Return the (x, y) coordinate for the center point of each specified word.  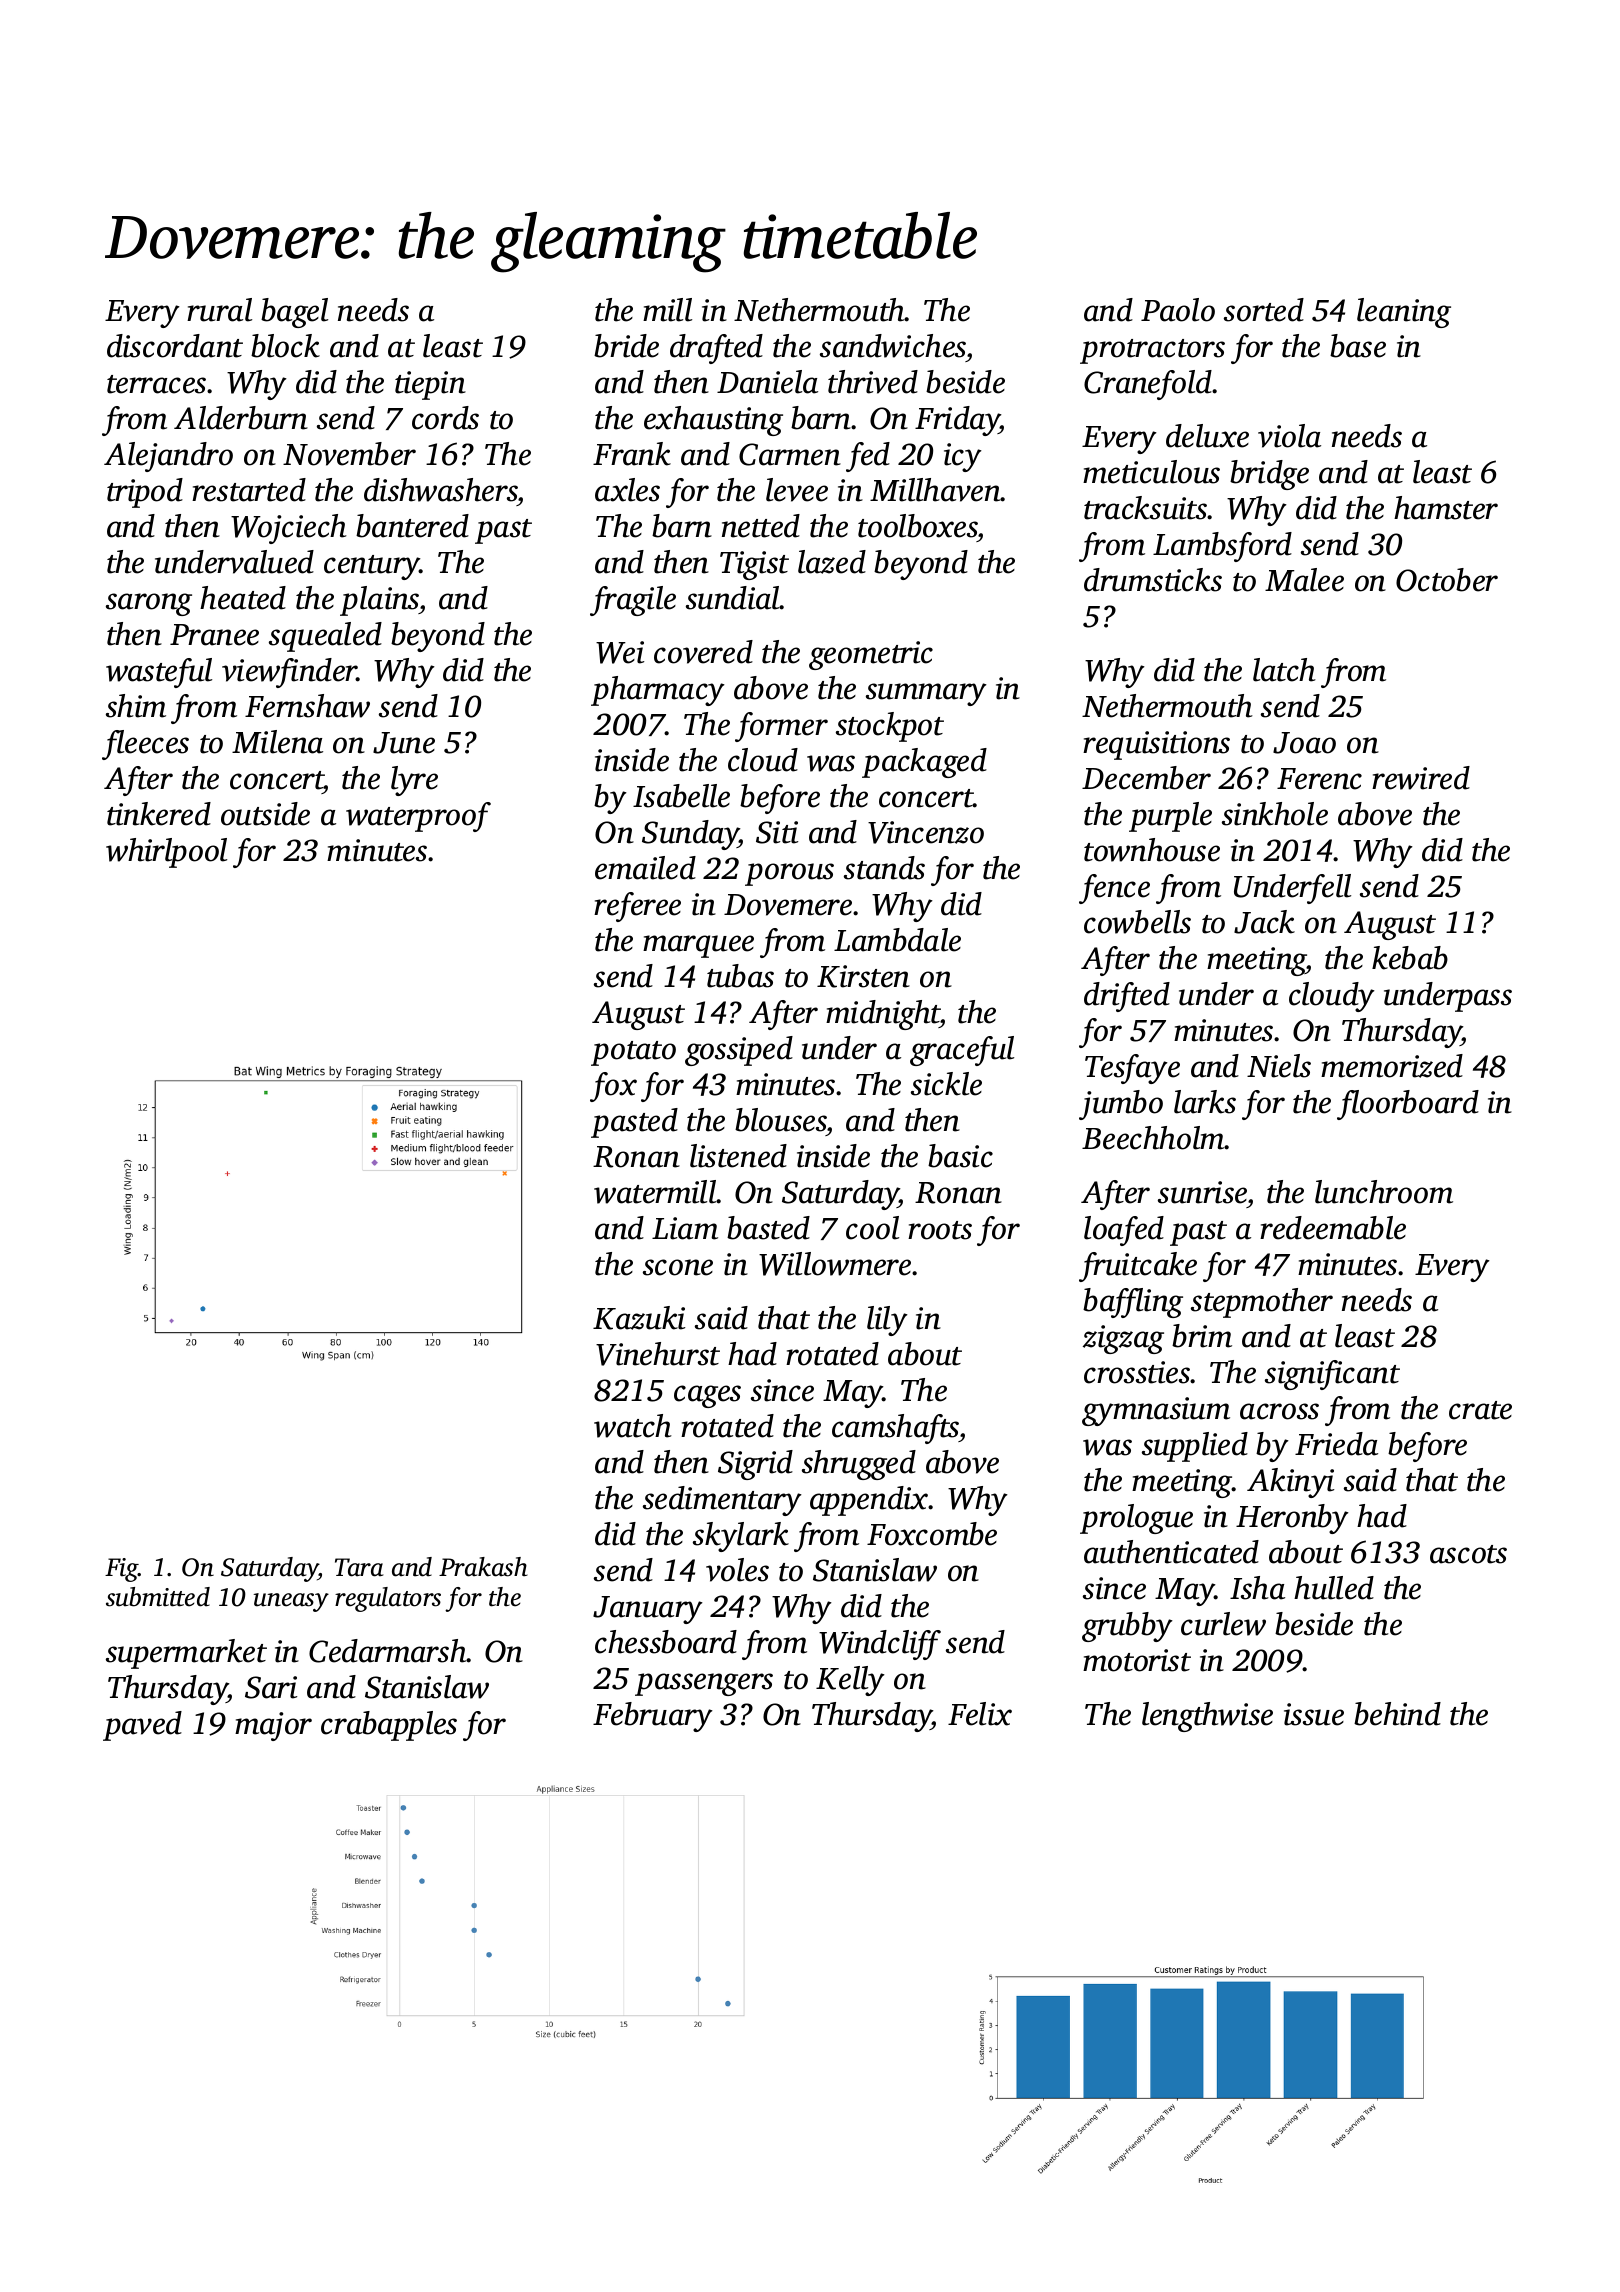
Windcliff (880, 1645)
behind (1397, 1714)
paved (142, 1726)
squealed (325, 637)
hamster (1446, 508)
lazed (832, 562)
